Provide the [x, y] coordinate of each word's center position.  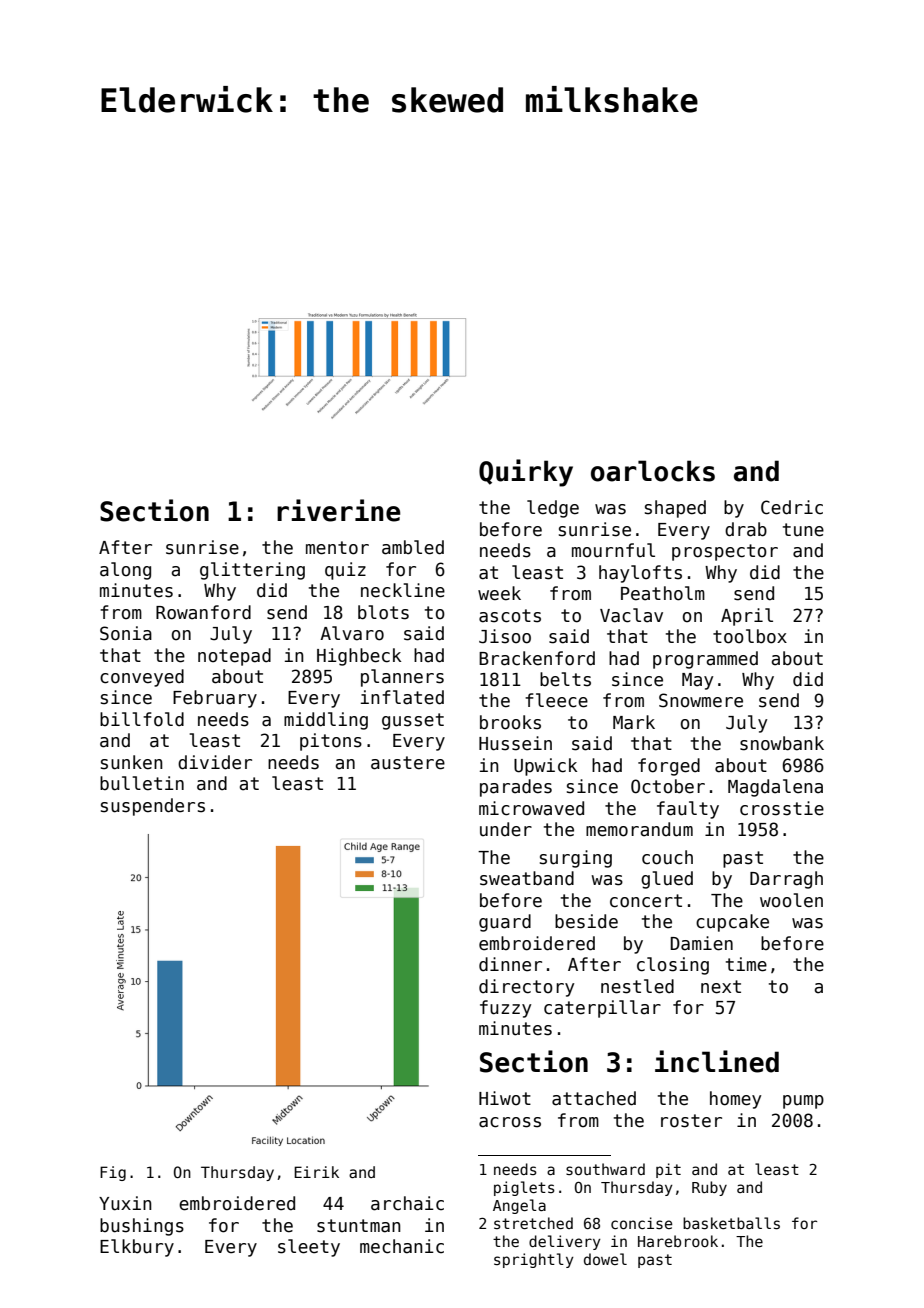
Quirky [526, 473]
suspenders [153, 807]
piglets [524, 1188]
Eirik [316, 1172]
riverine [339, 510]
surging [576, 859]
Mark [634, 722]
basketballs [731, 1223]
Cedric [792, 507]
